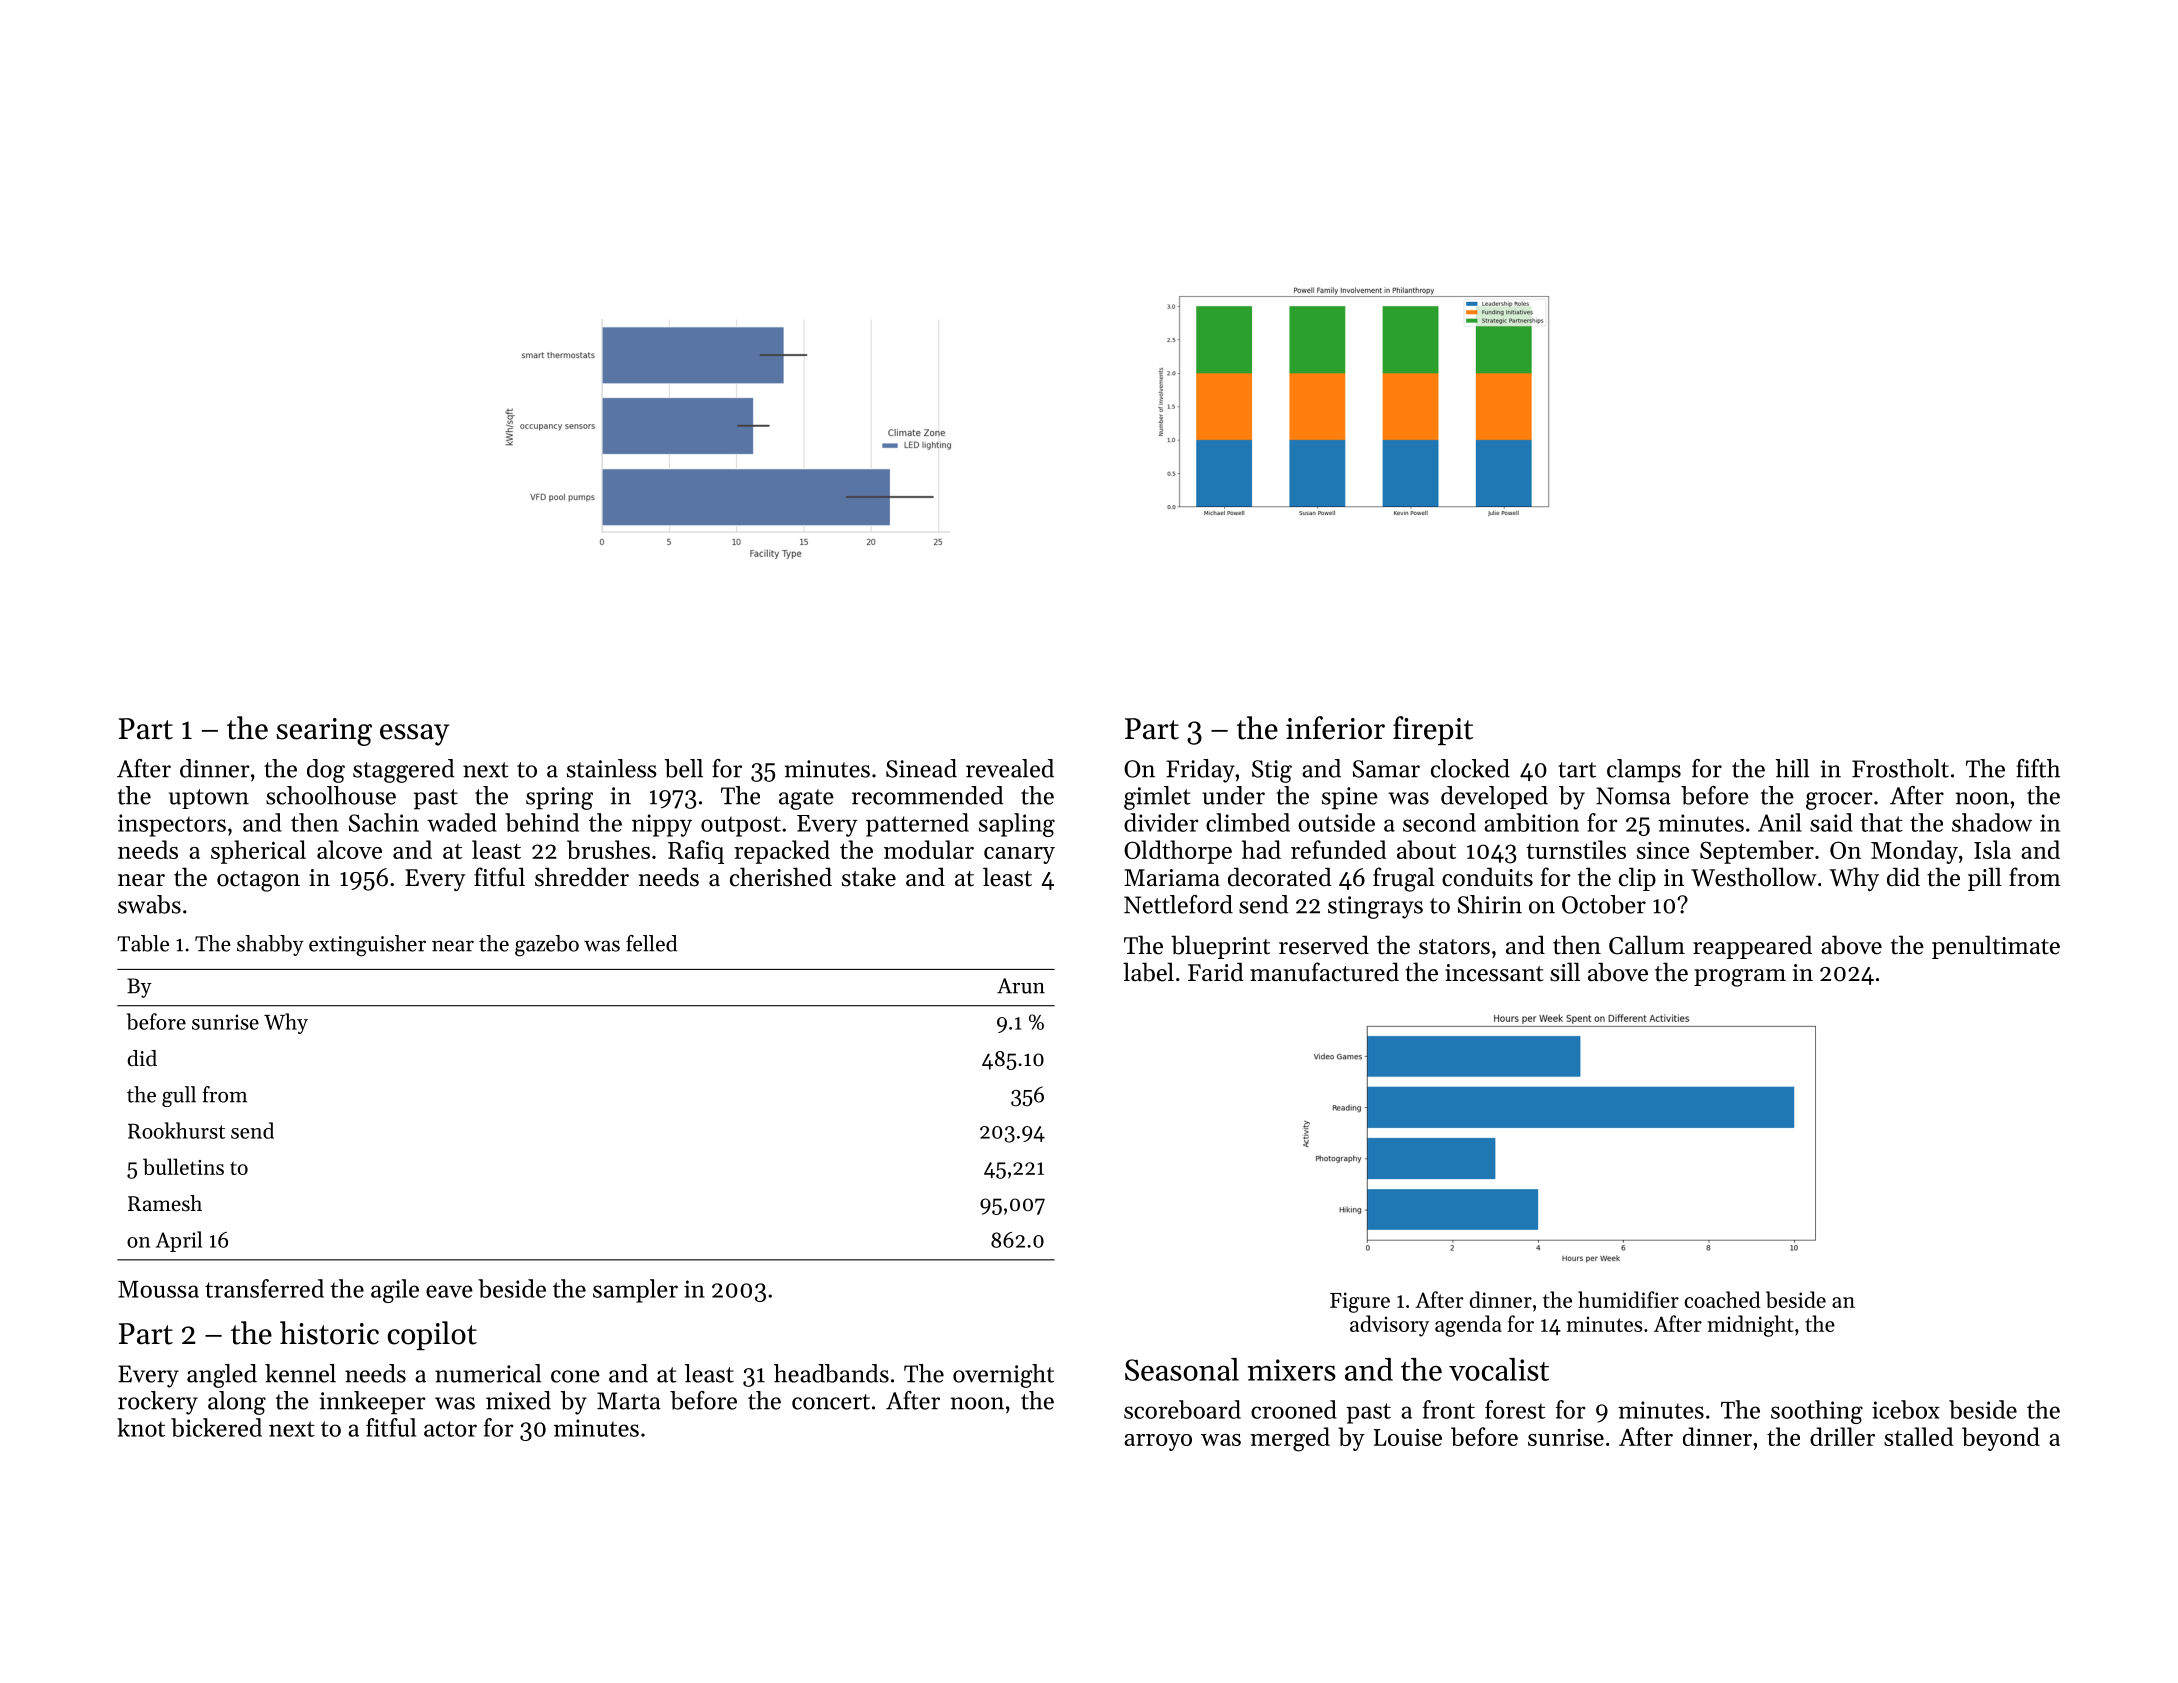 The height and width of the screenshot is (1683, 2178). Describe the element at coordinates (179, 1096) in the screenshot. I see `gull` at that location.
